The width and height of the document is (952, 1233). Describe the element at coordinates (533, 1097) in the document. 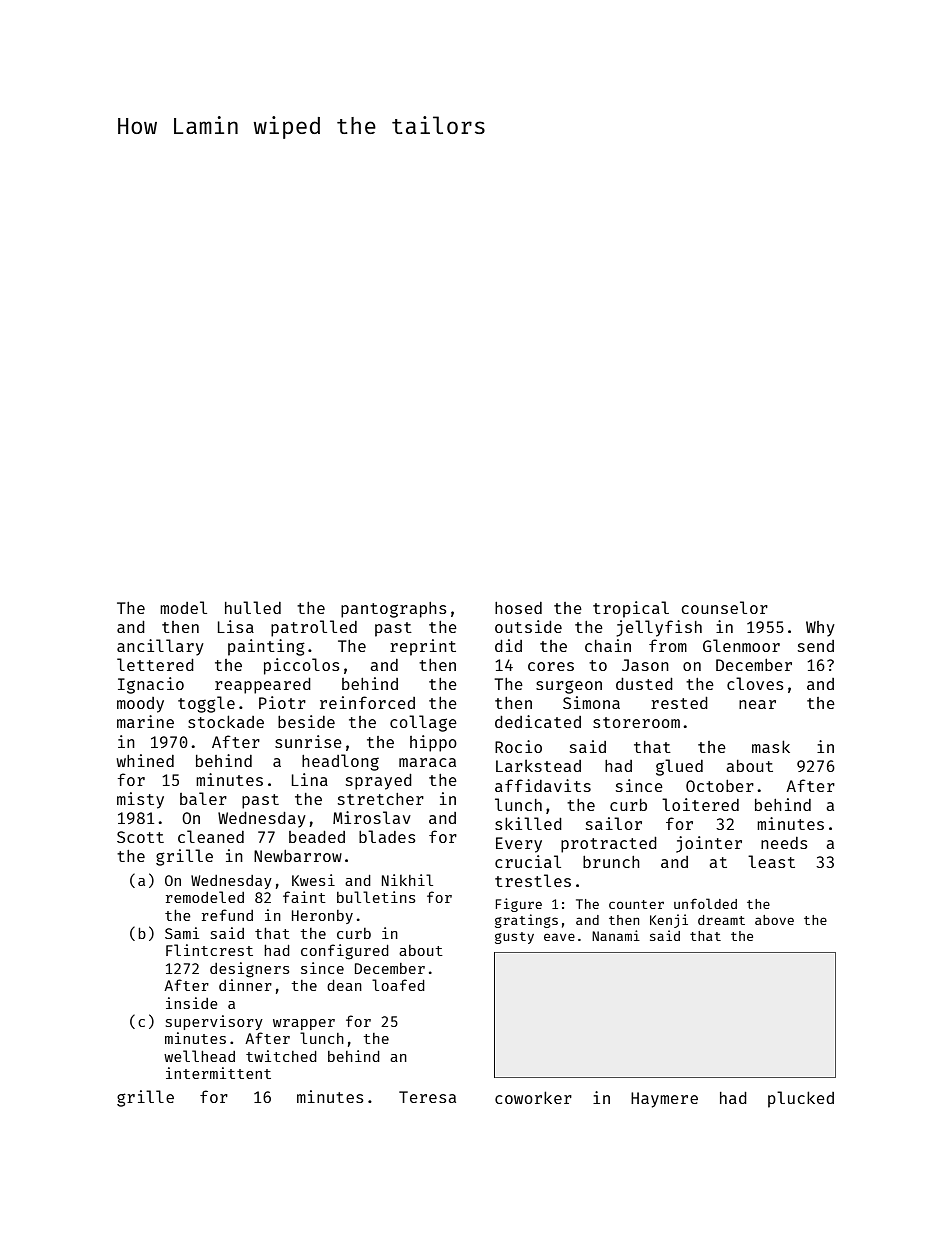

I see `coworker` at that location.
